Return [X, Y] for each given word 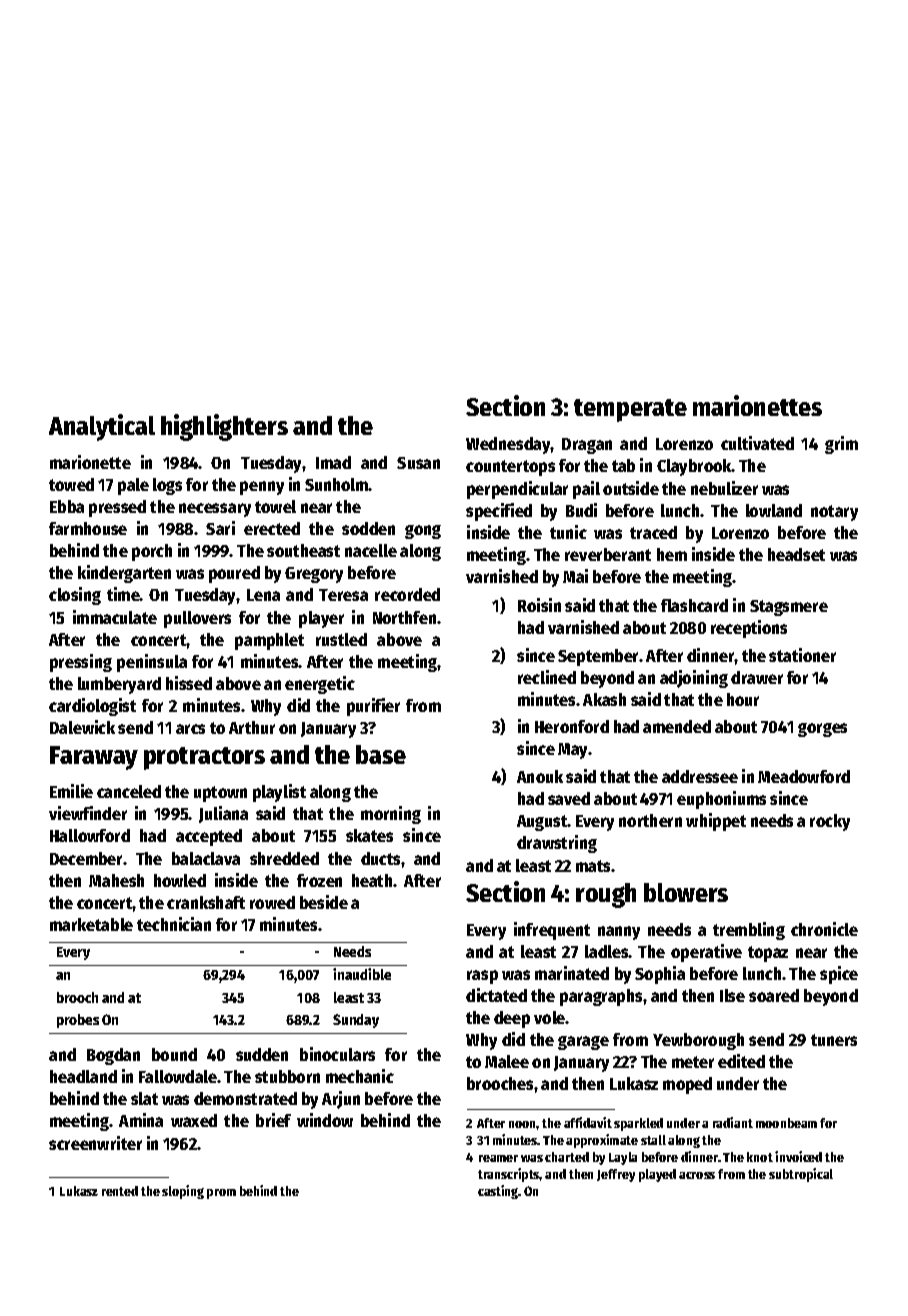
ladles [607, 951]
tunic [568, 532]
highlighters [224, 427]
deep [512, 1019]
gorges [822, 730]
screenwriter [95, 1143]
